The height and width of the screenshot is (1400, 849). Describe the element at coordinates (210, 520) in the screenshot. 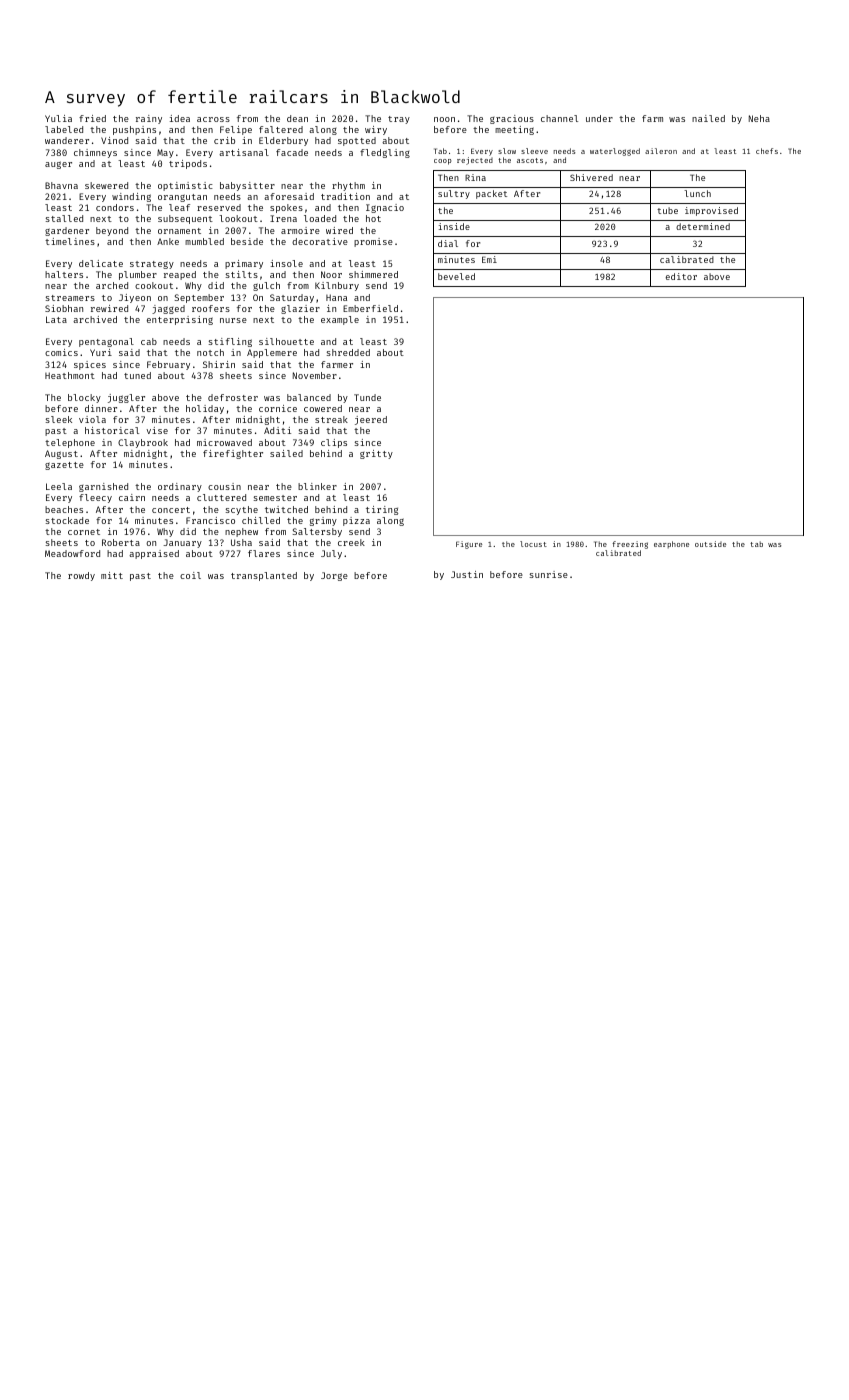

I see `Francisco` at that location.
